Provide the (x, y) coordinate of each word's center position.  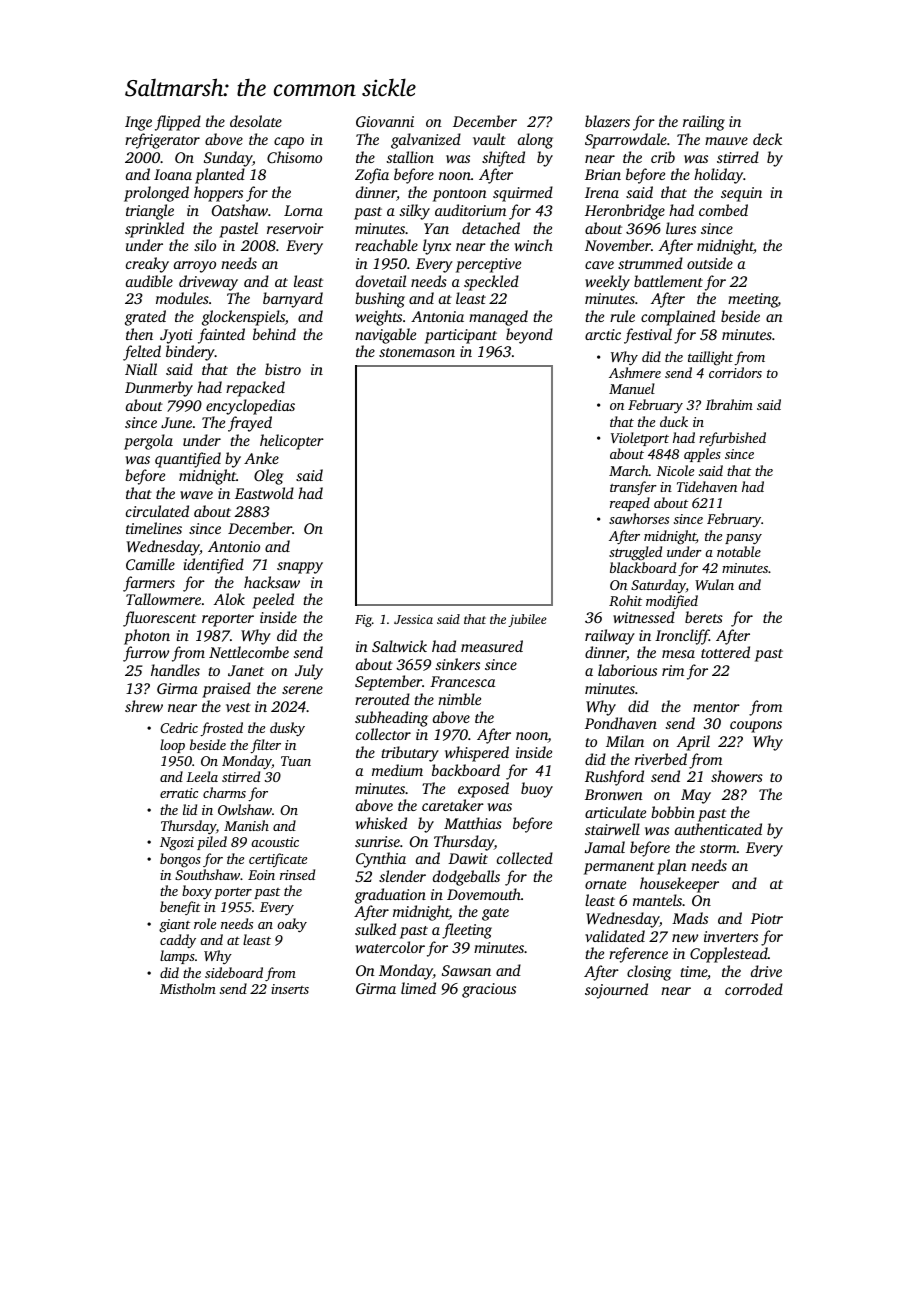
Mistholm (188, 988)
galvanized (426, 141)
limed (418, 988)
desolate (256, 121)
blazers (607, 121)
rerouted (382, 699)
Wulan (714, 584)
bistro (283, 369)
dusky (287, 729)
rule (622, 316)
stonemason (417, 352)
